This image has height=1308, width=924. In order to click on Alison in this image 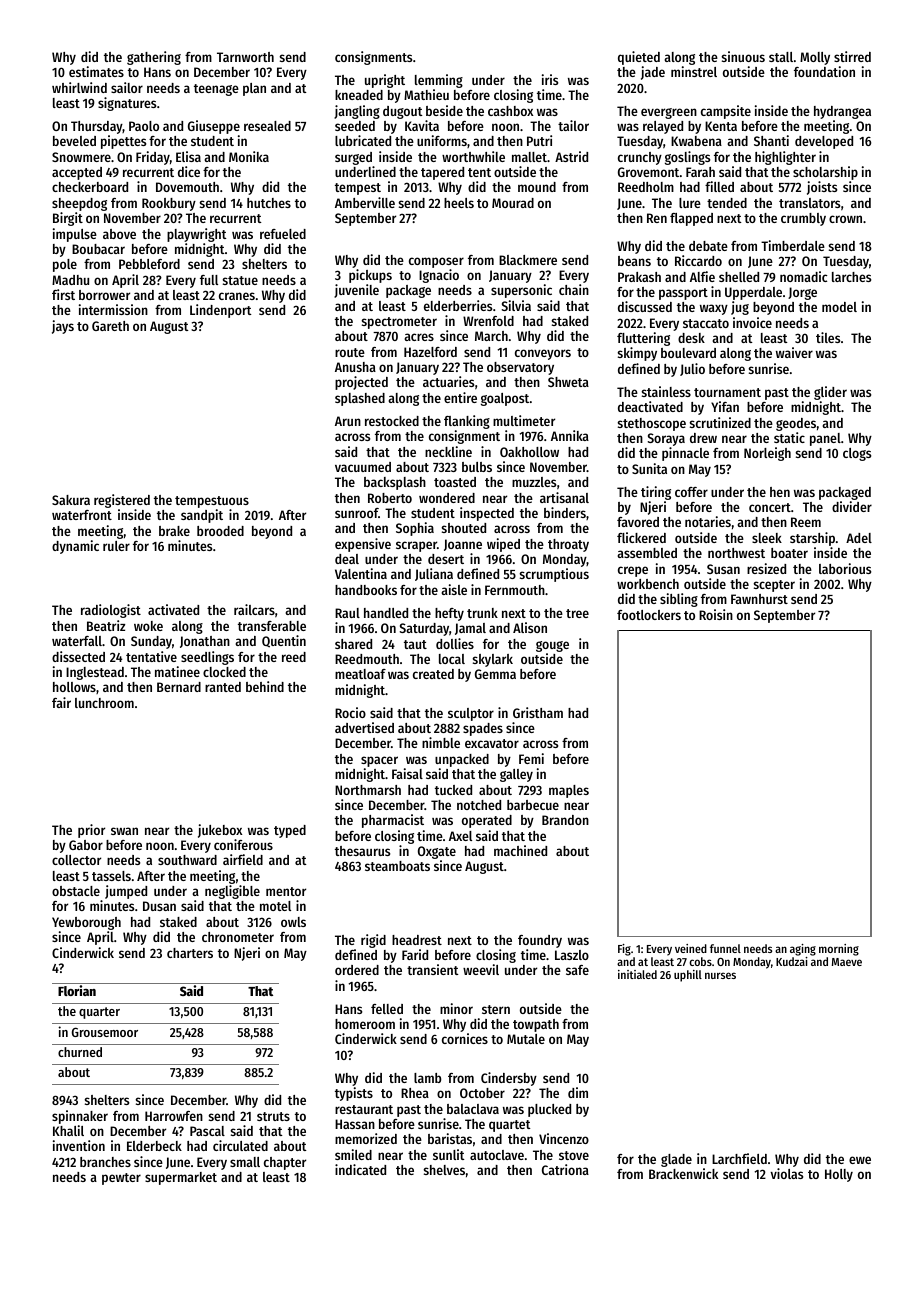, I will do `click(530, 627)`.
